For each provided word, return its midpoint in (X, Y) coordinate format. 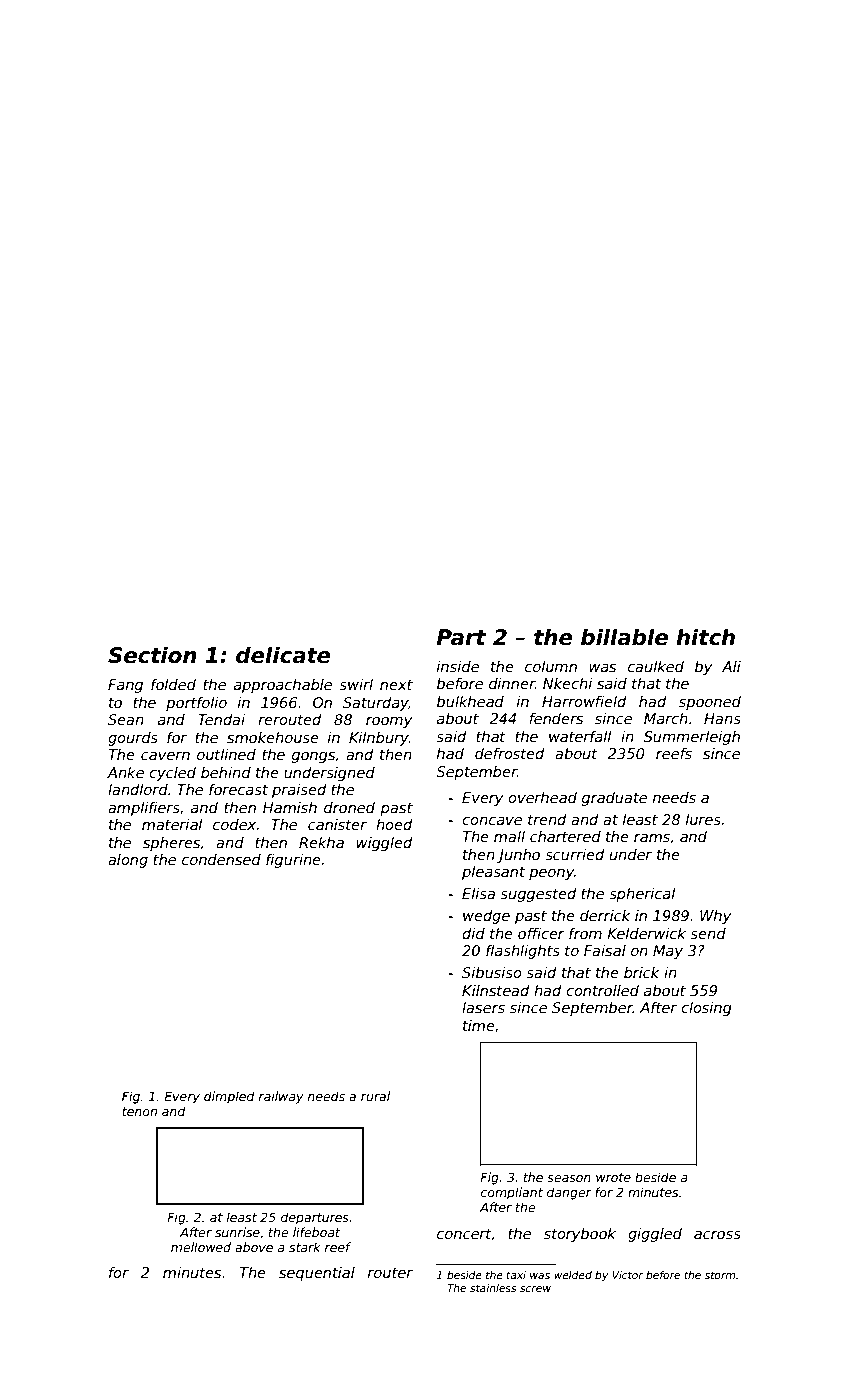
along (128, 861)
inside (458, 666)
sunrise (237, 1232)
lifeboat (317, 1232)
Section (152, 655)
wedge (486, 917)
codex (234, 824)
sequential (317, 1274)
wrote (613, 1177)
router (390, 1273)
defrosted (510, 753)
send (708, 933)
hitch (705, 637)
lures (703, 819)
